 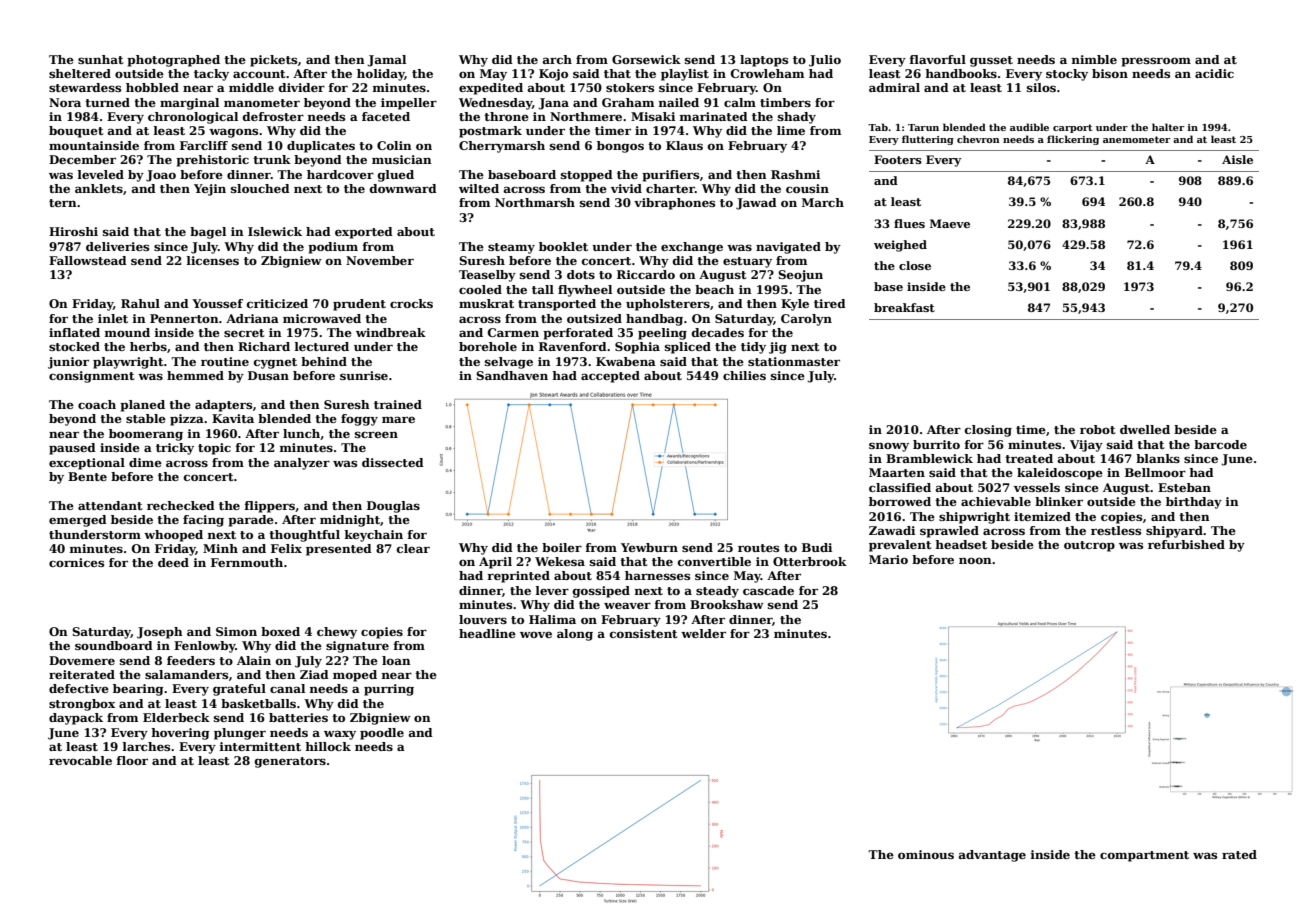 What do you see at coordinates (173, 61) in the image?
I see `photographed` at bounding box center [173, 61].
